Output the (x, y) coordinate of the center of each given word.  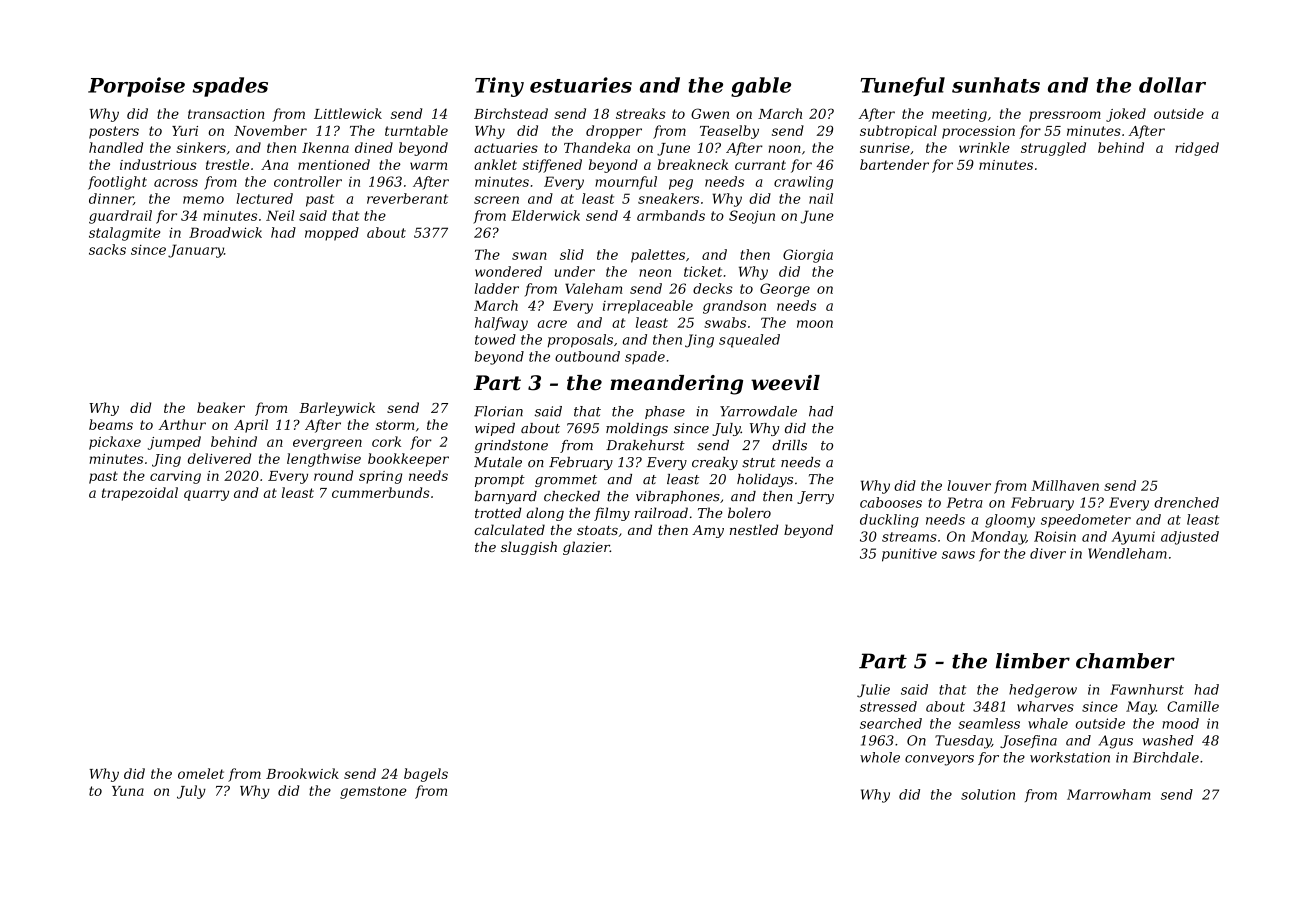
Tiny (499, 87)
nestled (754, 529)
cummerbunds (381, 492)
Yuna (128, 791)
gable (761, 87)
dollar (1172, 85)
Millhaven (1065, 485)
